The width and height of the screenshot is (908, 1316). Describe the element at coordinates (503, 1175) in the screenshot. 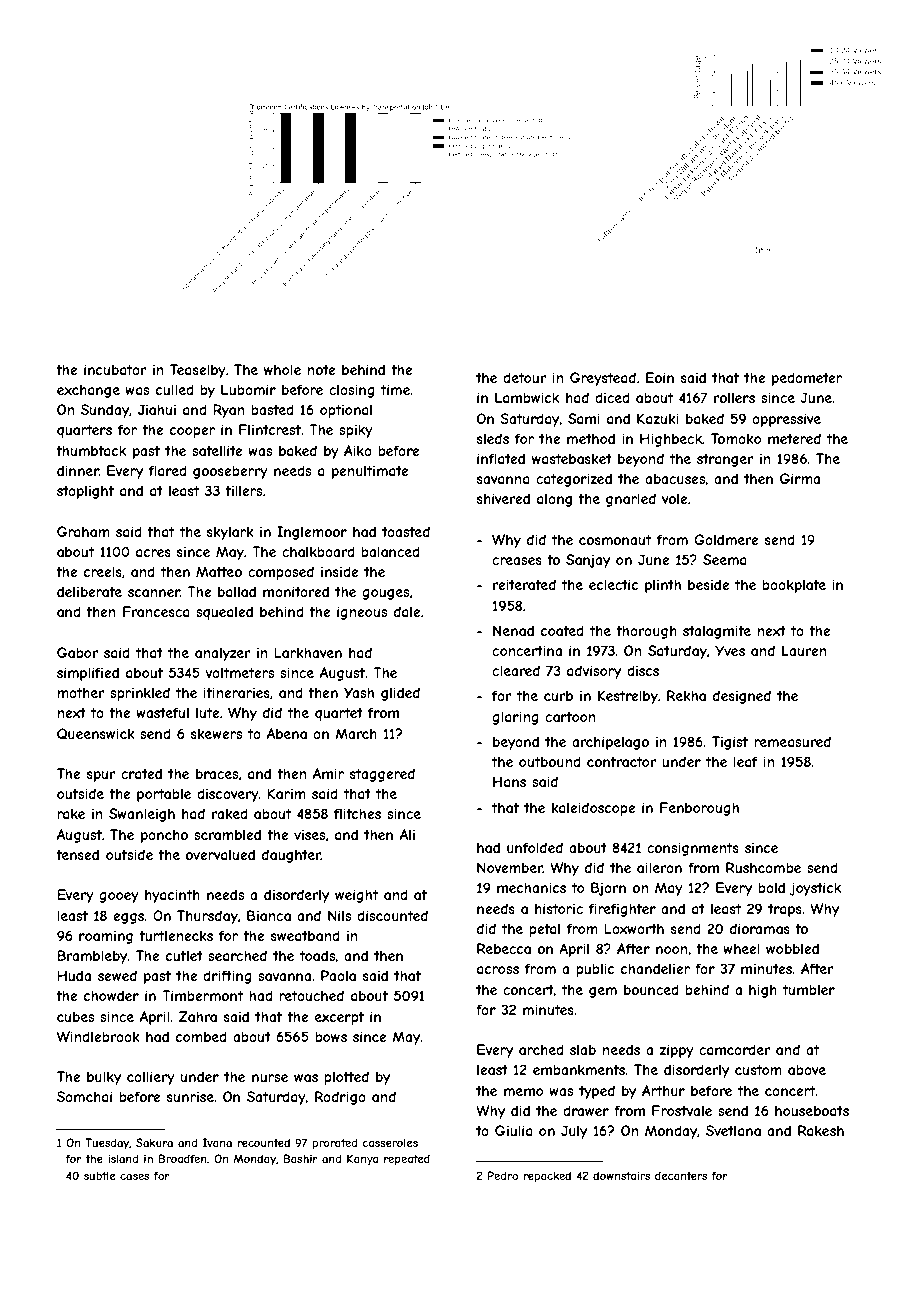

I see `Pedro` at that location.
